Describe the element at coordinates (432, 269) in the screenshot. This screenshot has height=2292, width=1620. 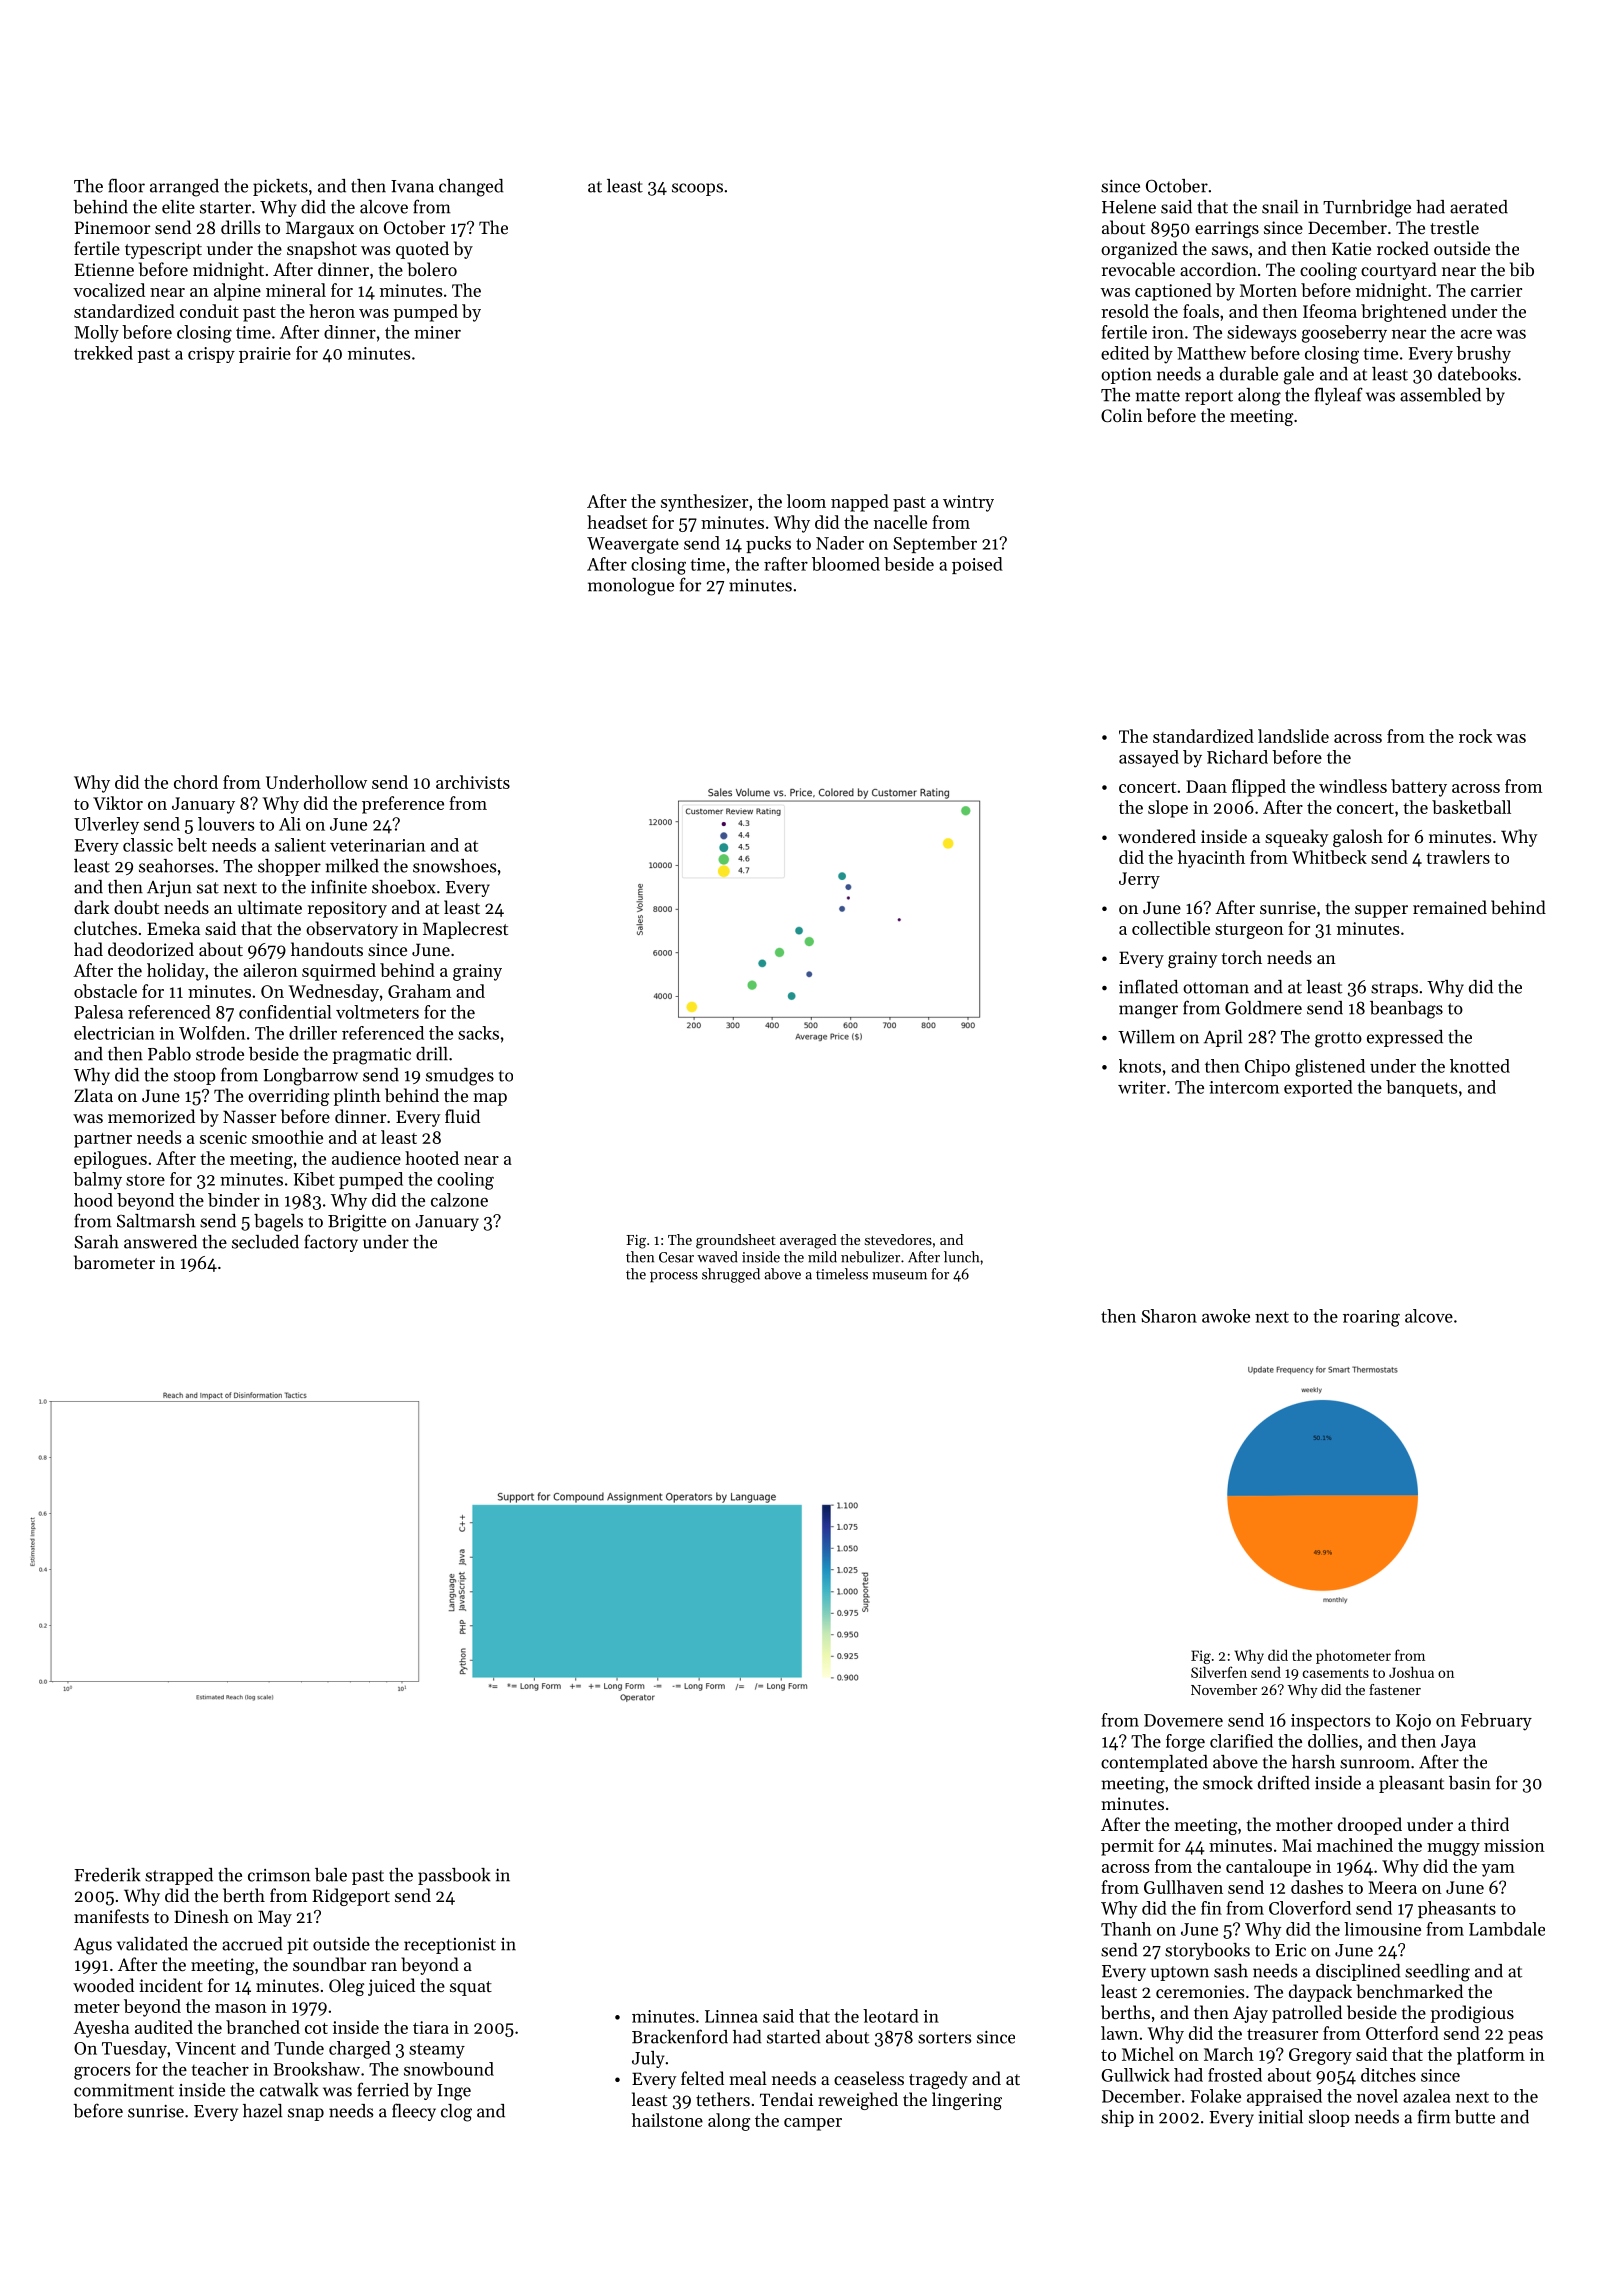
I see `bolero` at that location.
